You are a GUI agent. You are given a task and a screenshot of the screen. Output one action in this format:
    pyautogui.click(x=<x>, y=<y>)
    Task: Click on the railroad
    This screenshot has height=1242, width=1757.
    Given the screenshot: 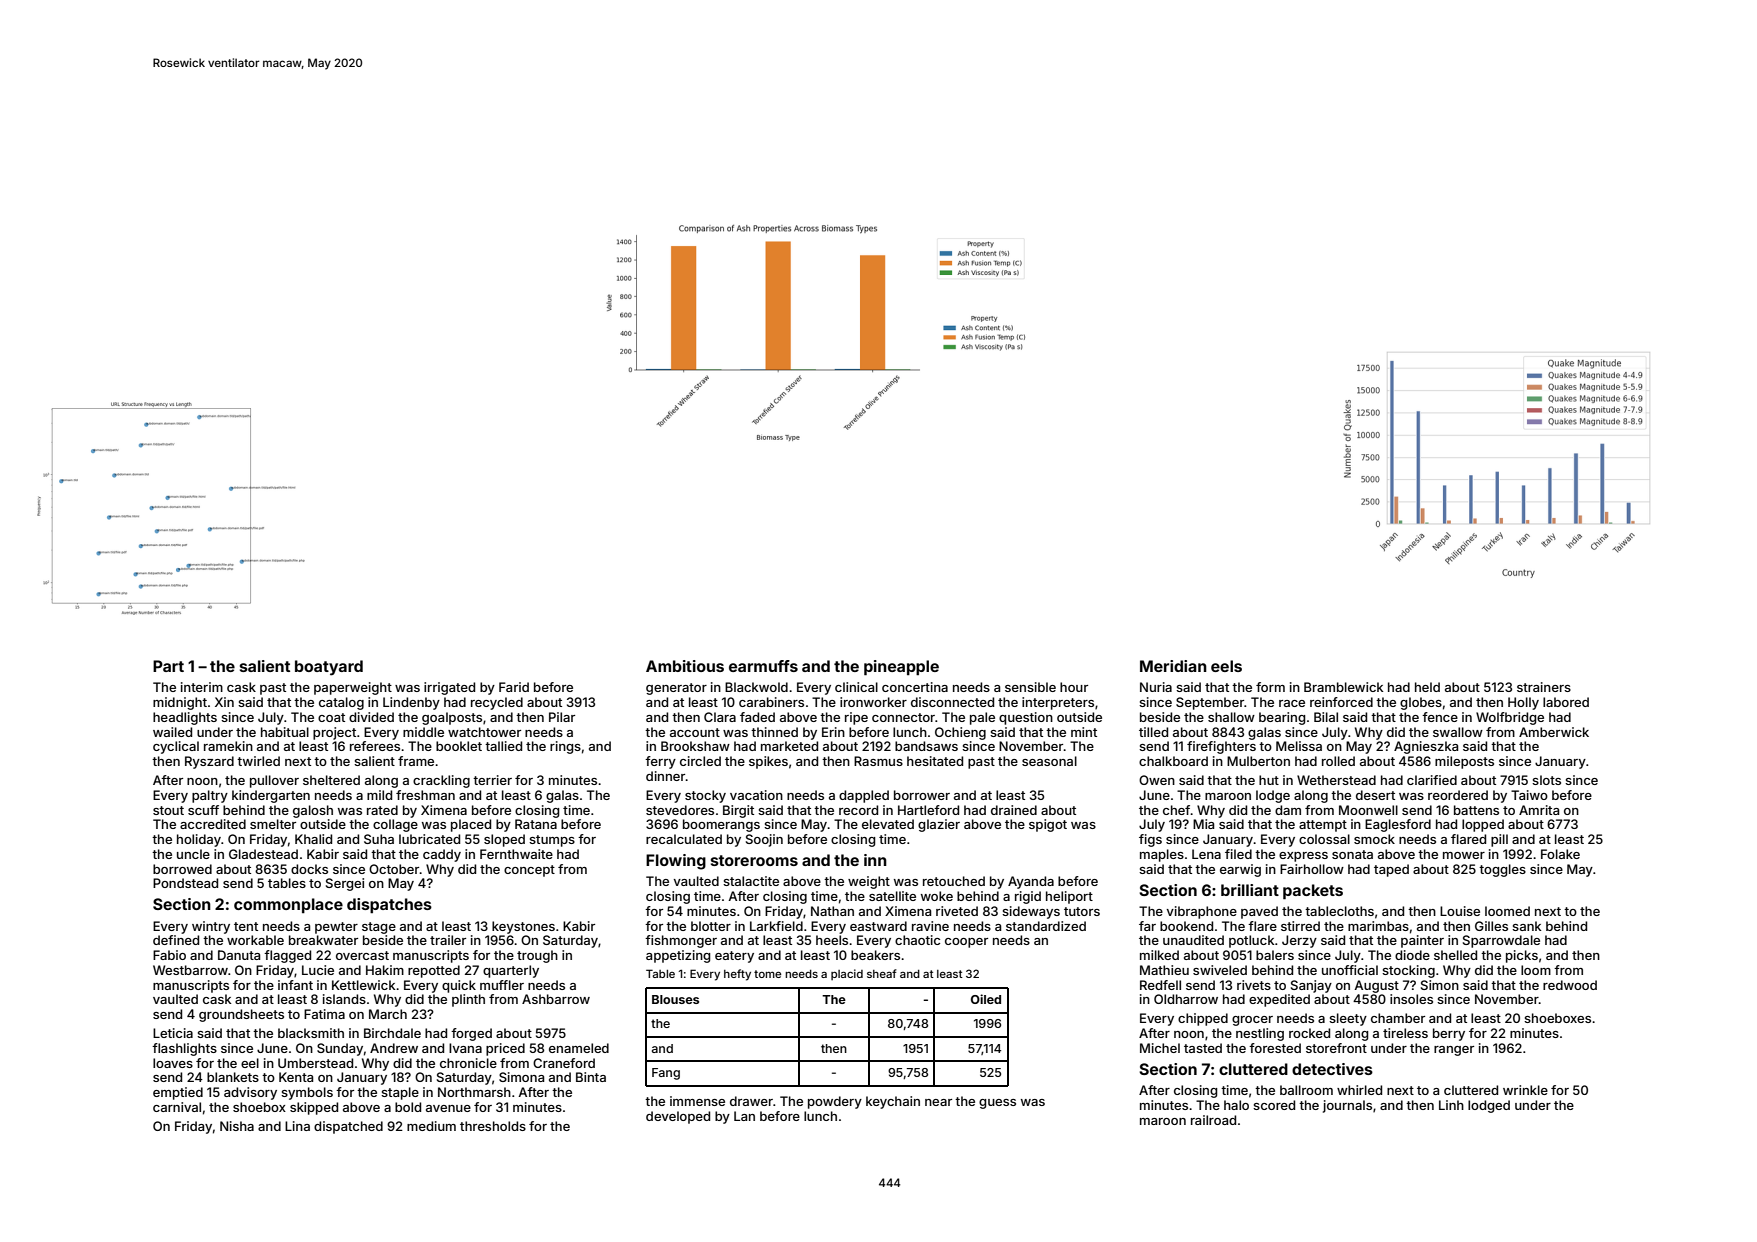 What is the action you would take?
    pyautogui.click(x=1213, y=1120)
